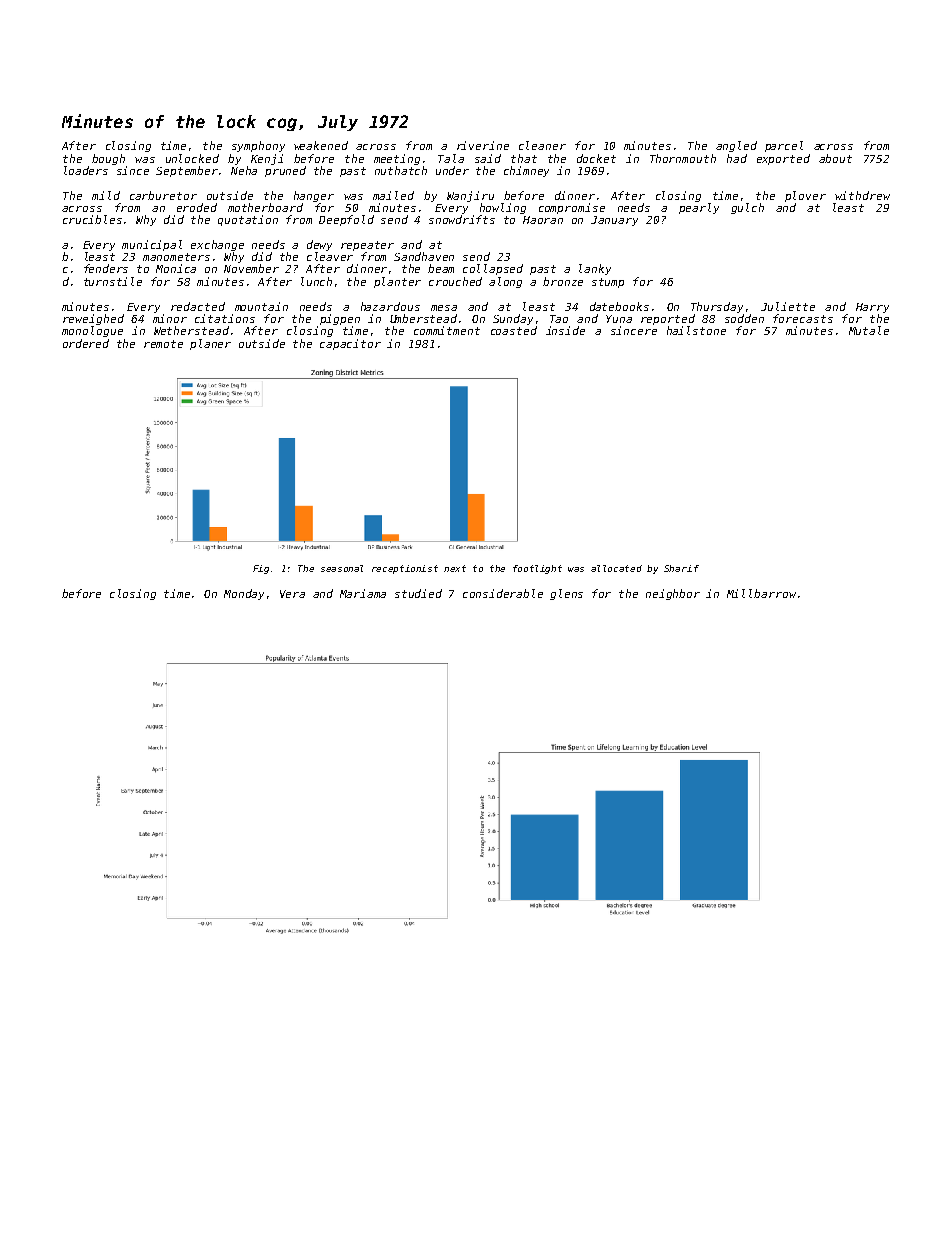 This image has height=1233, width=952. What do you see at coordinates (470, 196) in the image?
I see `Wanjiru` at bounding box center [470, 196].
